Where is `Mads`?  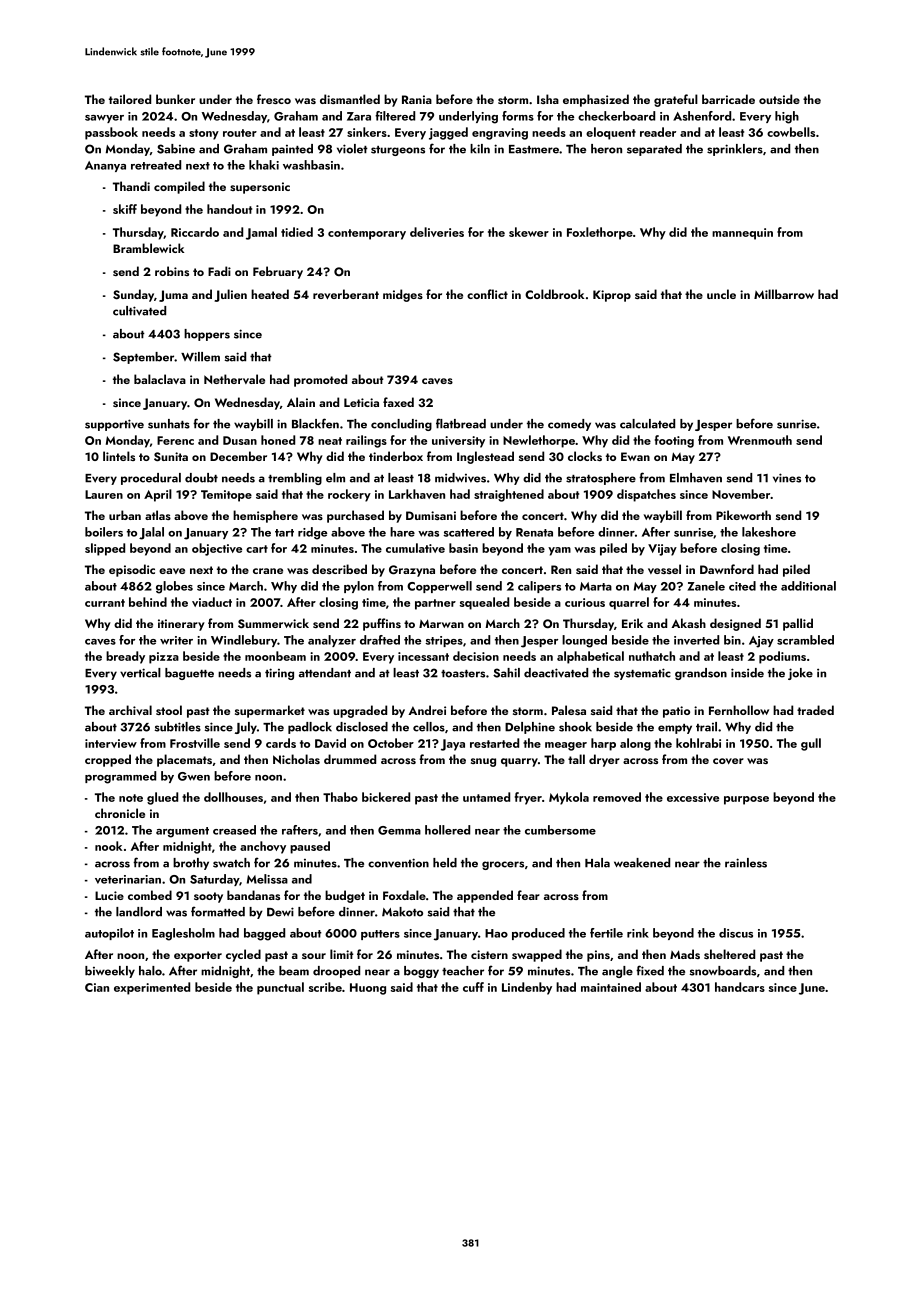 Mads is located at coordinates (685, 954).
